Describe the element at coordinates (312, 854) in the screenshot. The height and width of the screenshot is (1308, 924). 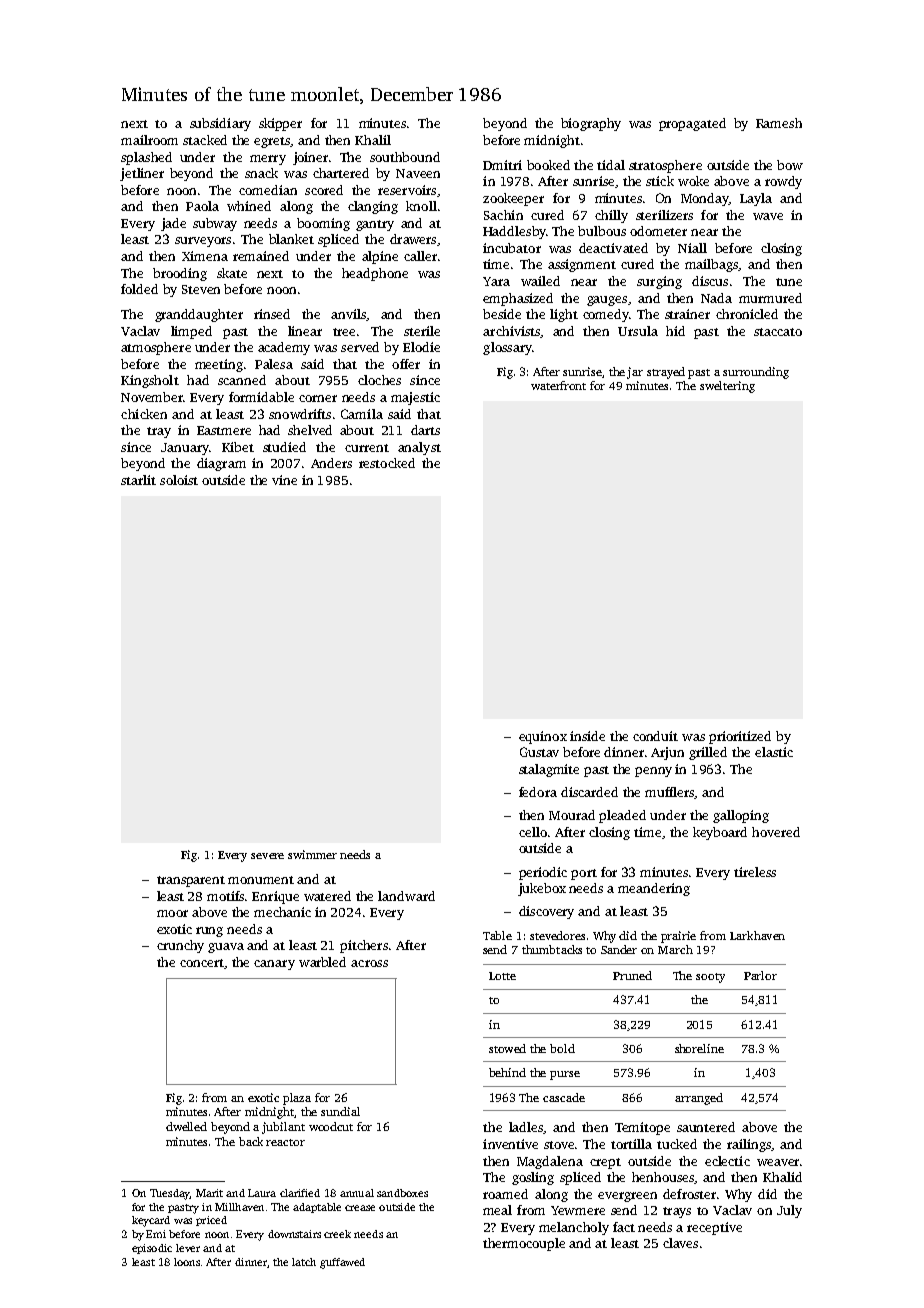
I see `swimmer` at that location.
